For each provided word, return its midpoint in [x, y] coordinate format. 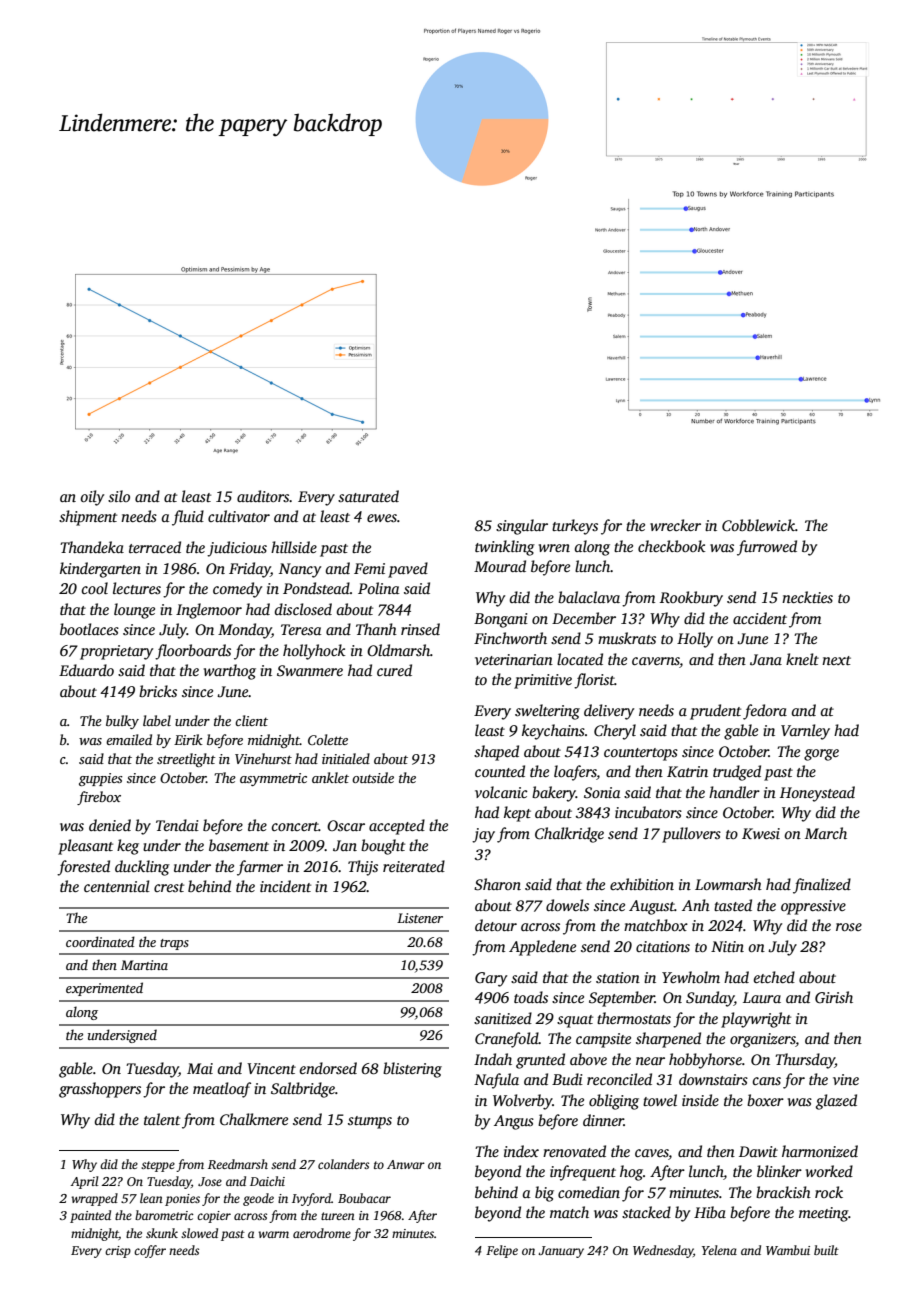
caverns [656, 661]
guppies [101, 779]
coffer [150, 1251]
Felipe [502, 1251]
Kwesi [761, 833]
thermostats [634, 1018]
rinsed [420, 629]
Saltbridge [303, 1090]
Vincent [271, 1068]
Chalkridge [569, 835]
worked [829, 1171]
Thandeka [92, 547]
